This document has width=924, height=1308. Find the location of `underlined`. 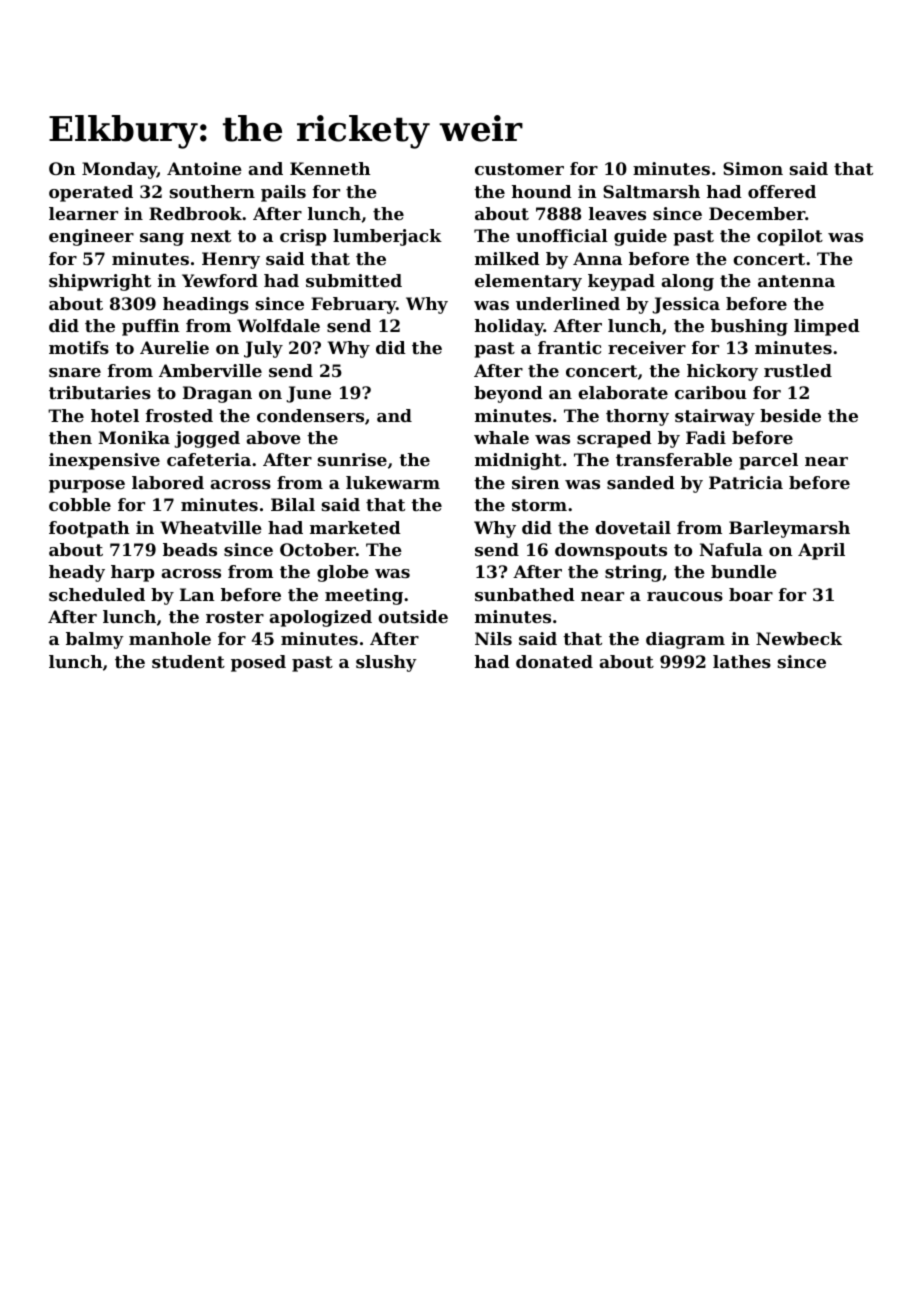

underlined is located at coordinates (568, 303).
